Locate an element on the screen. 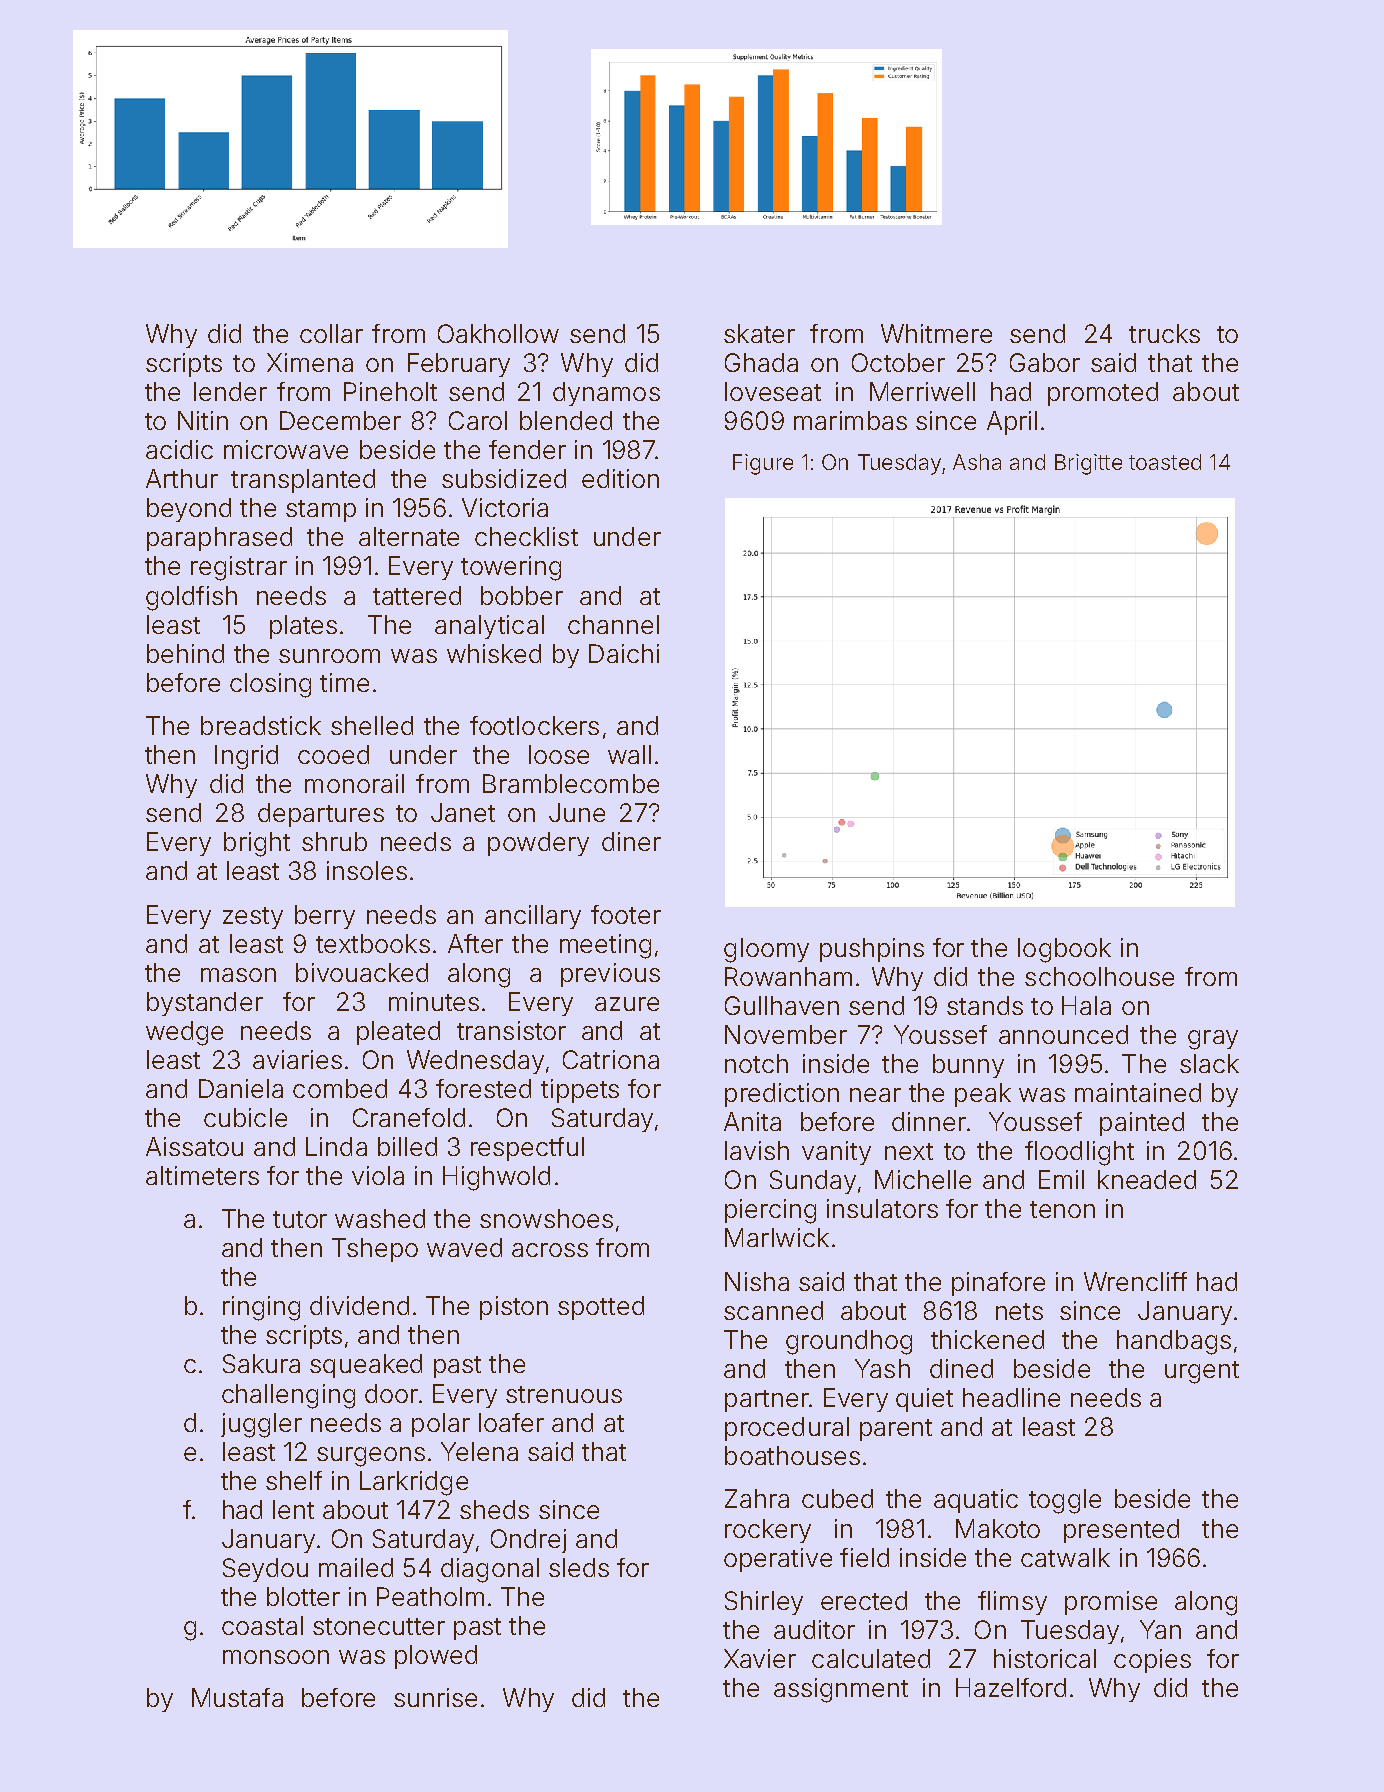 This screenshot has width=1384, height=1792. trucks is located at coordinates (1164, 333).
